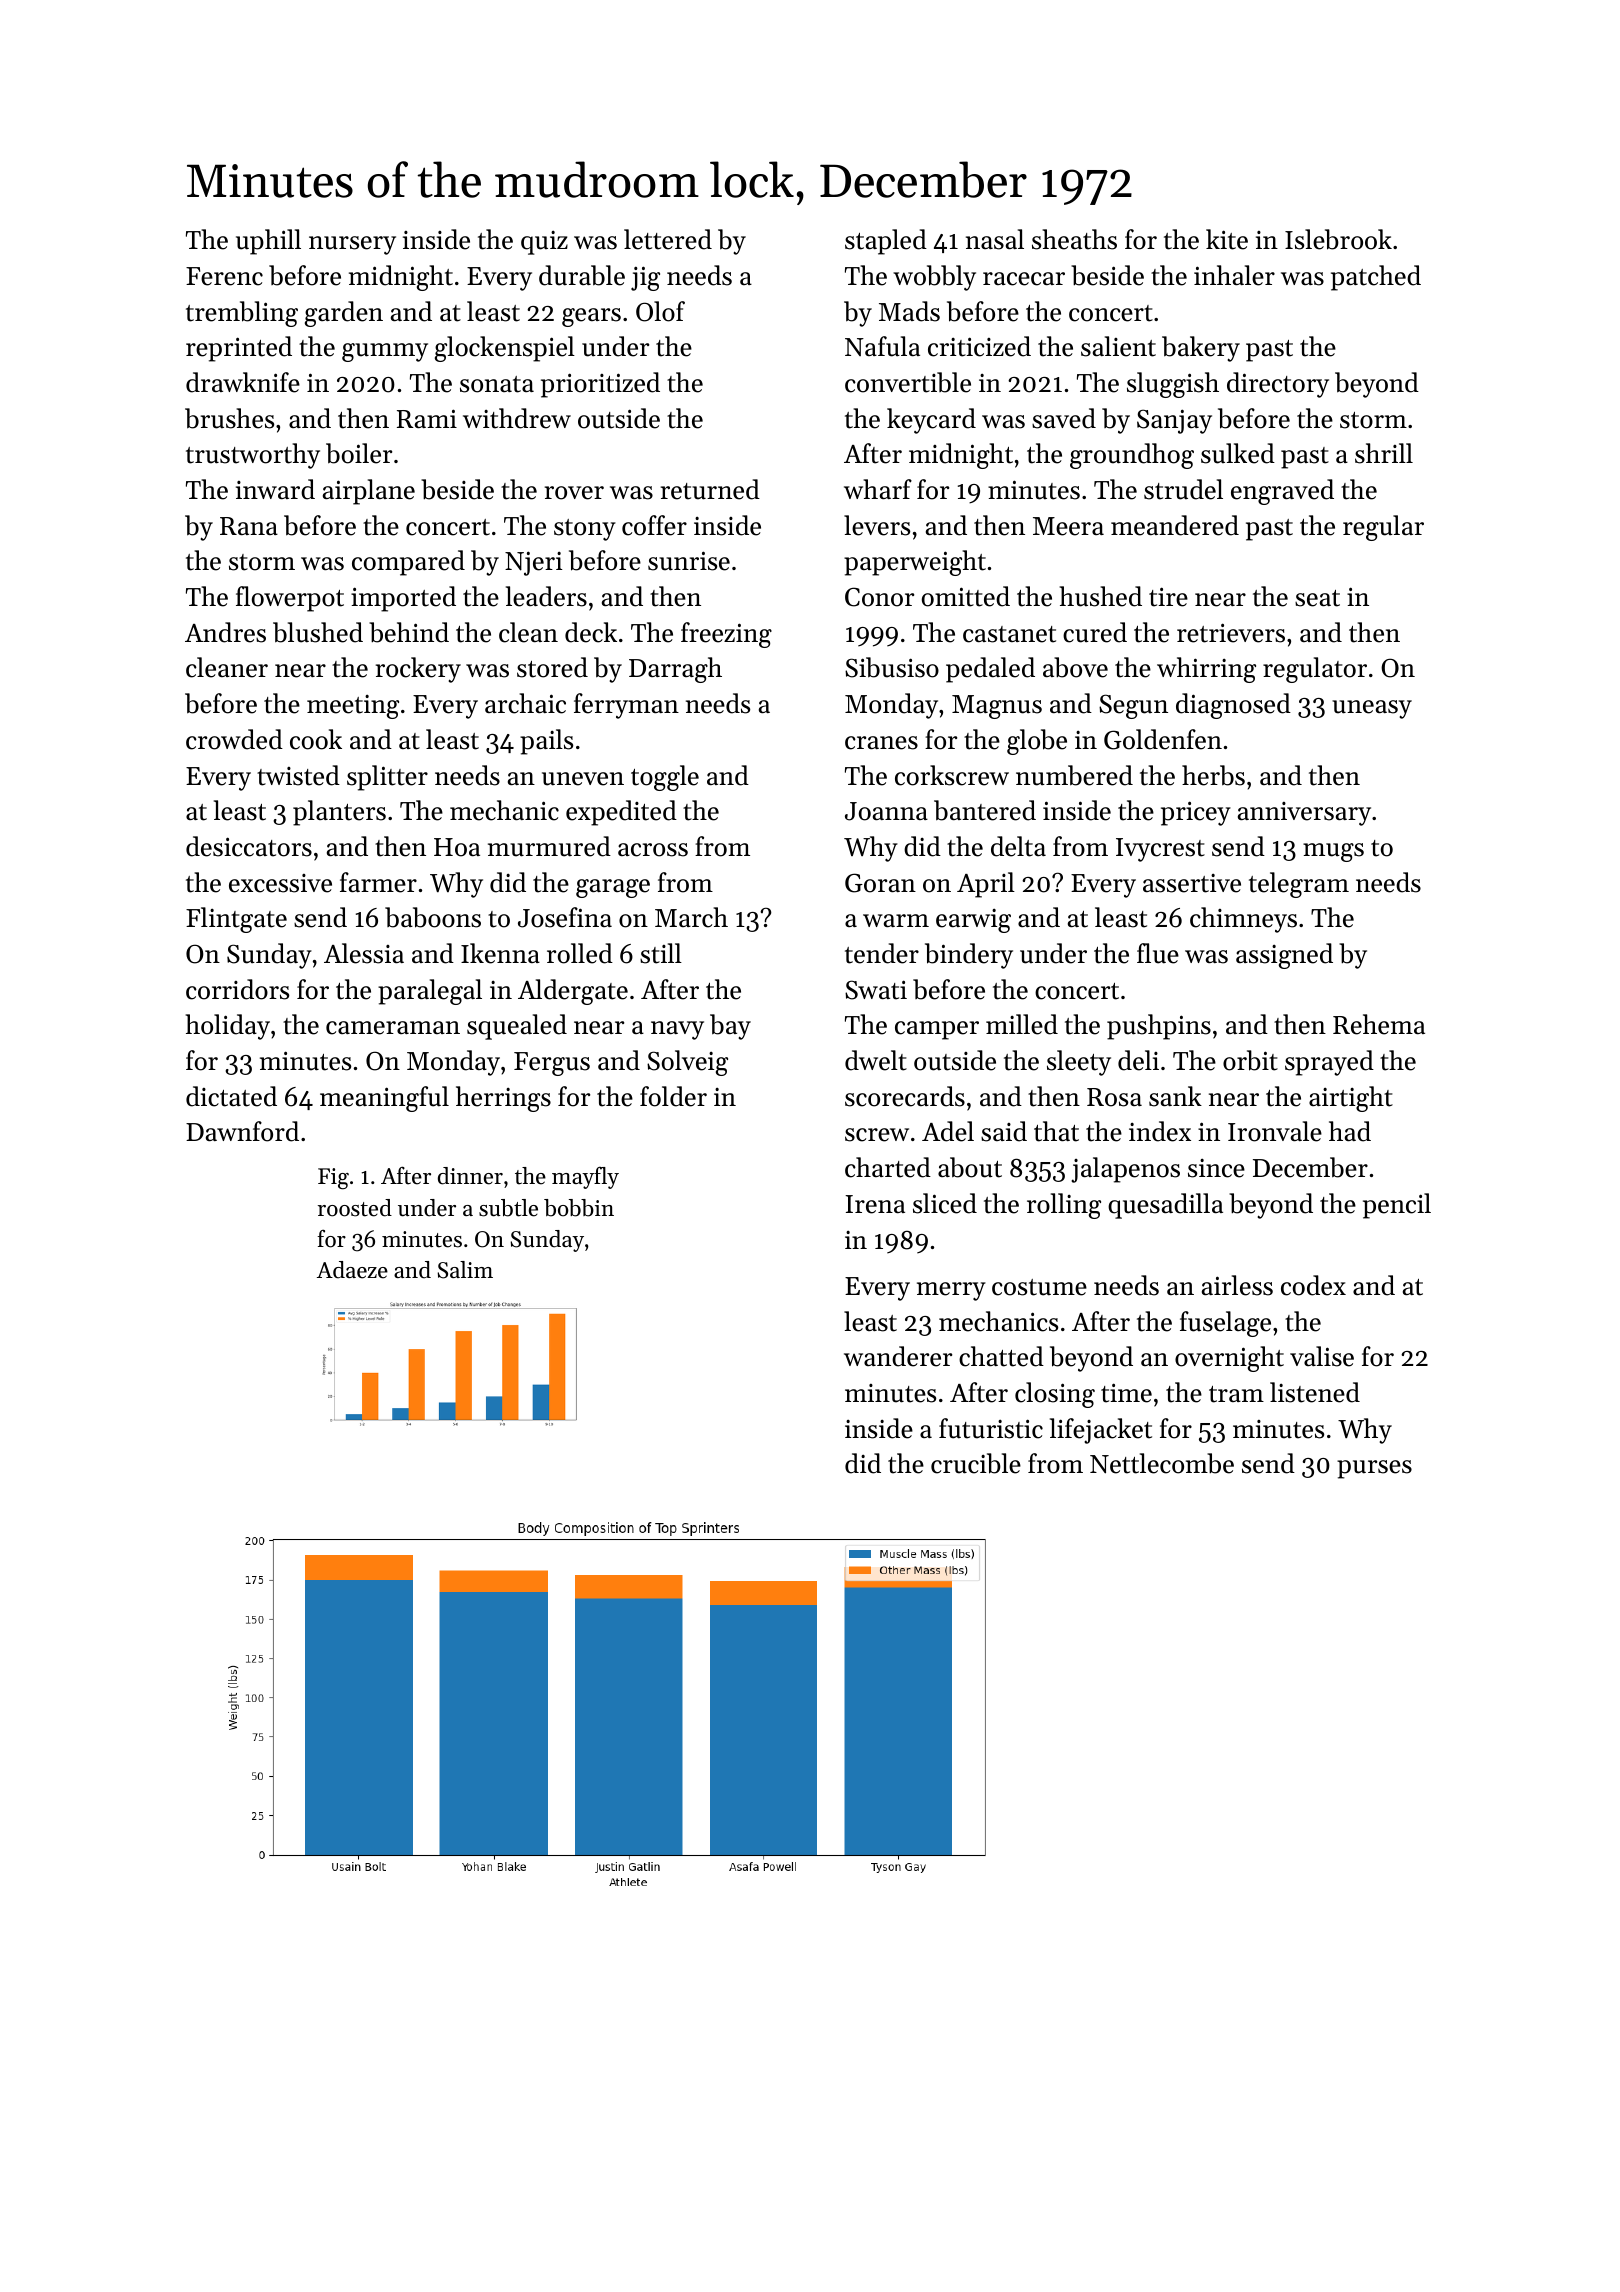 Image resolution: width=1620 pixels, height=2292 pixels. Describe the element at coordinates (234, 739) in the screenshot. I see `crowded` at that location.
